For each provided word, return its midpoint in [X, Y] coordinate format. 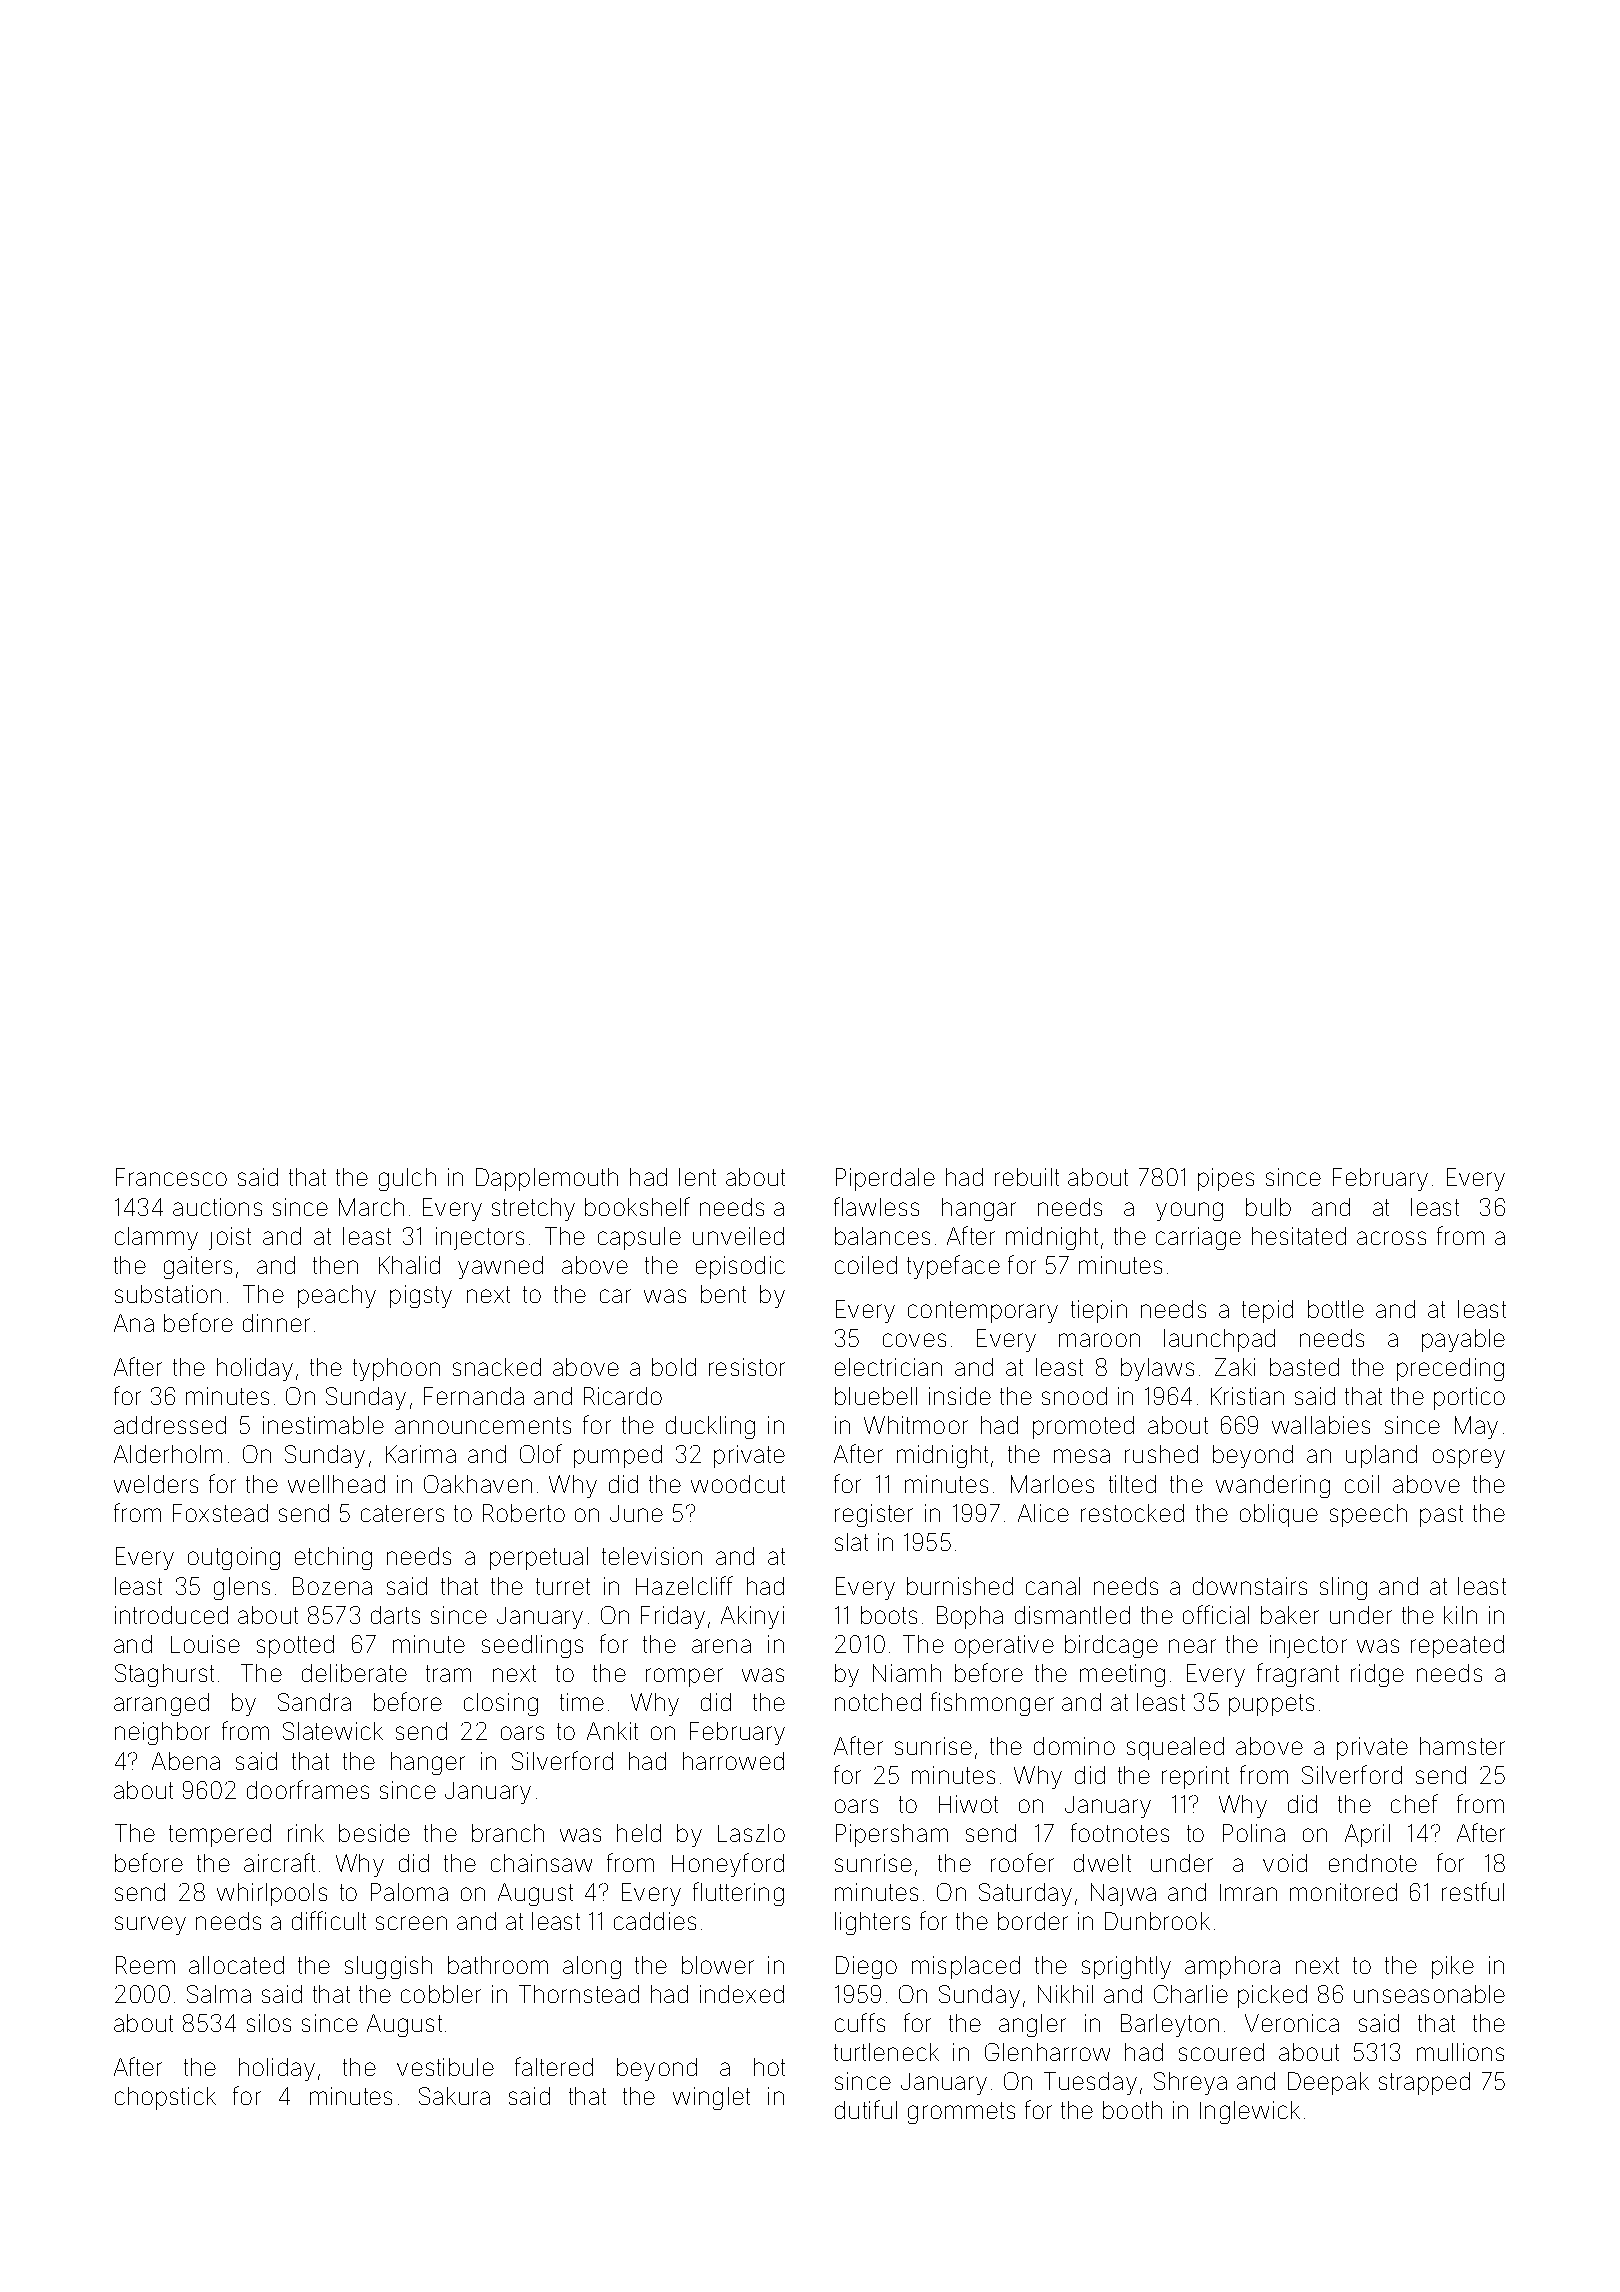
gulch [407, 1179]
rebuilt [1027, 1177]
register [874, 1515]
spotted [295, 1646]
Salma [219, 1994]
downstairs [1250, 1586]
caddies [655, 1921]
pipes [1226, 1179]
